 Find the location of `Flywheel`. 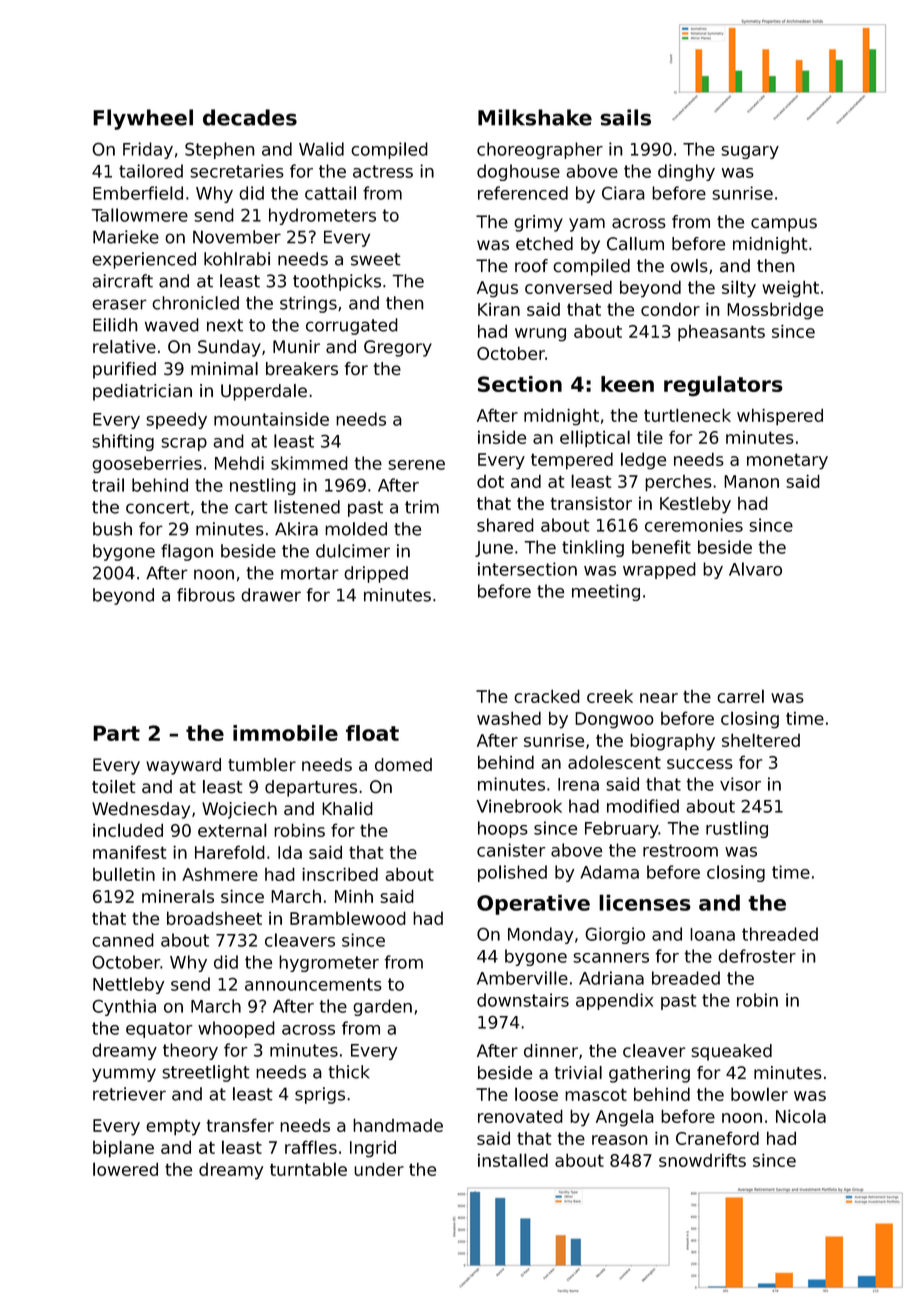

Flywheel is located at coordinates (143, 119).
